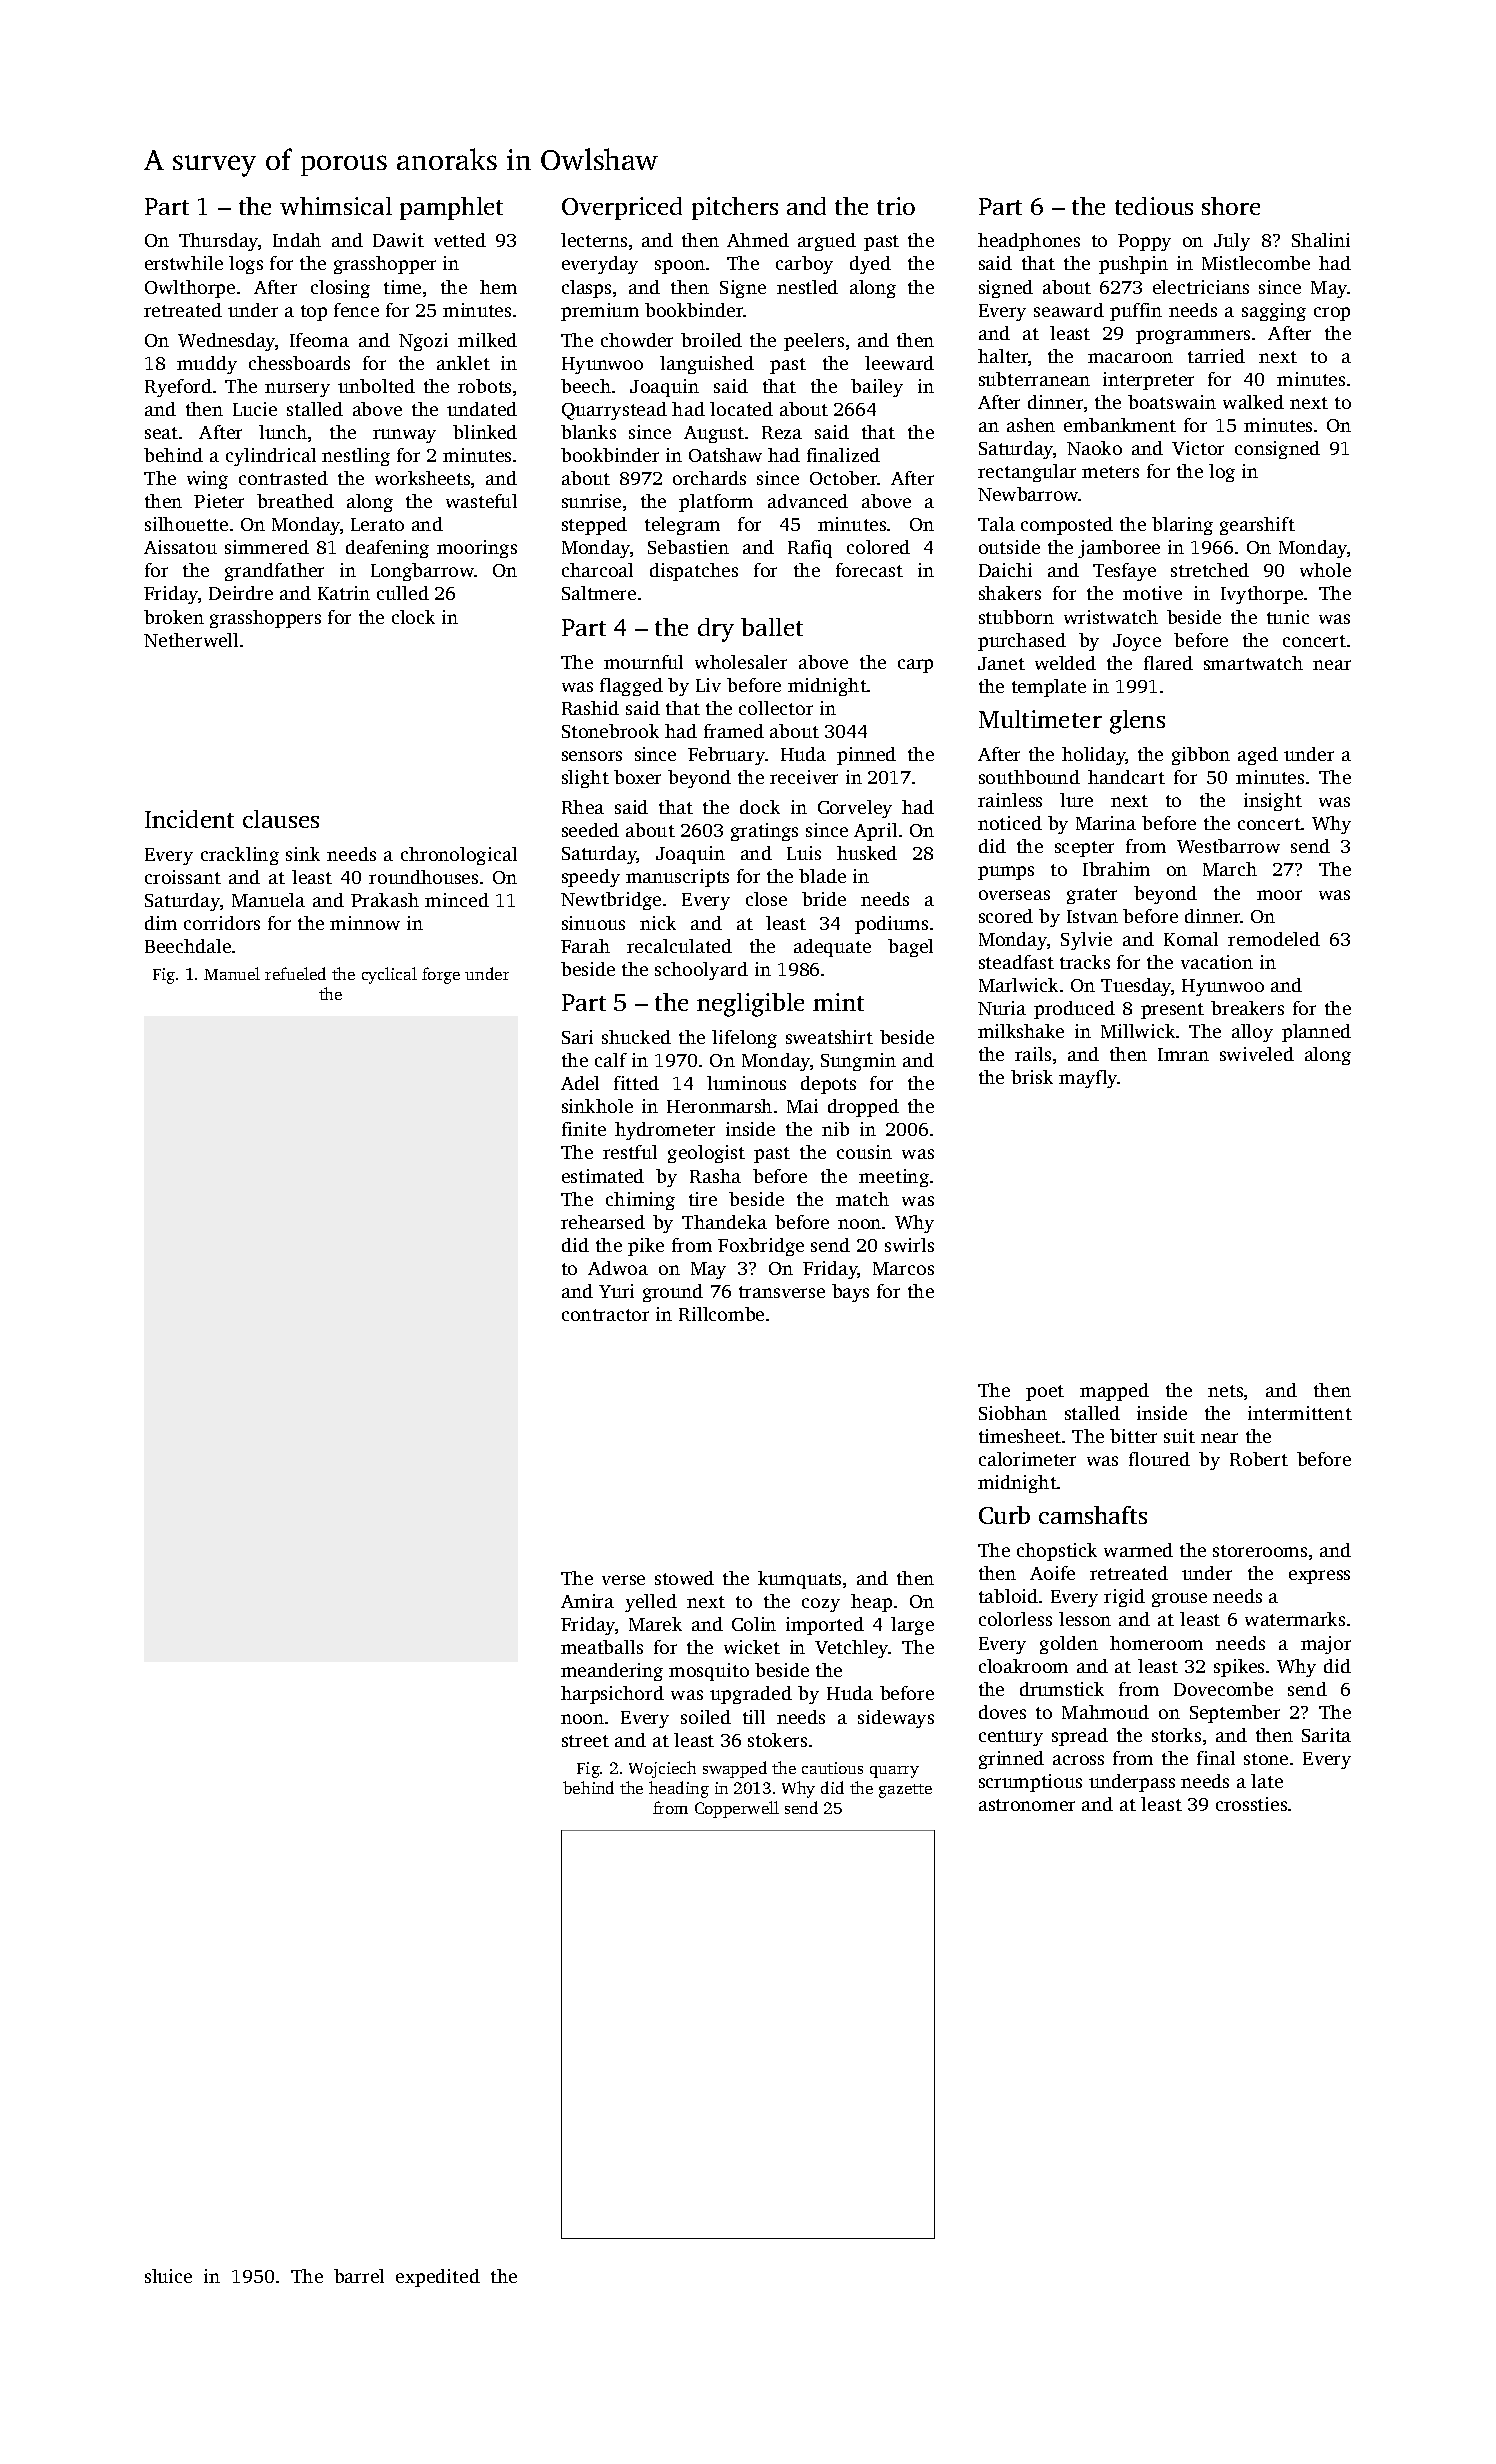  I want to click on Katrin, so click(344, 593).
